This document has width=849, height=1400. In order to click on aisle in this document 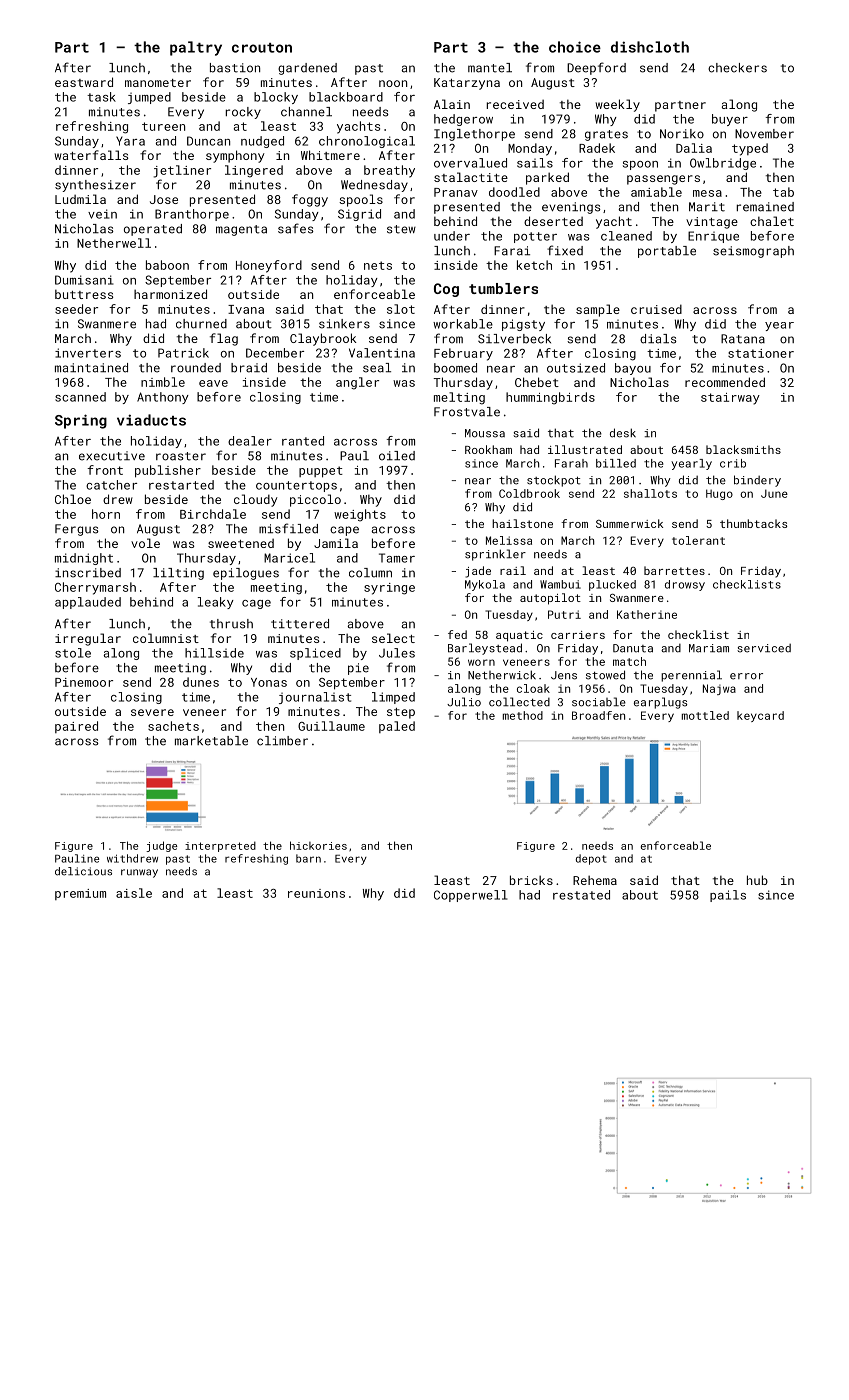, I will do `click(134, 893)`.
